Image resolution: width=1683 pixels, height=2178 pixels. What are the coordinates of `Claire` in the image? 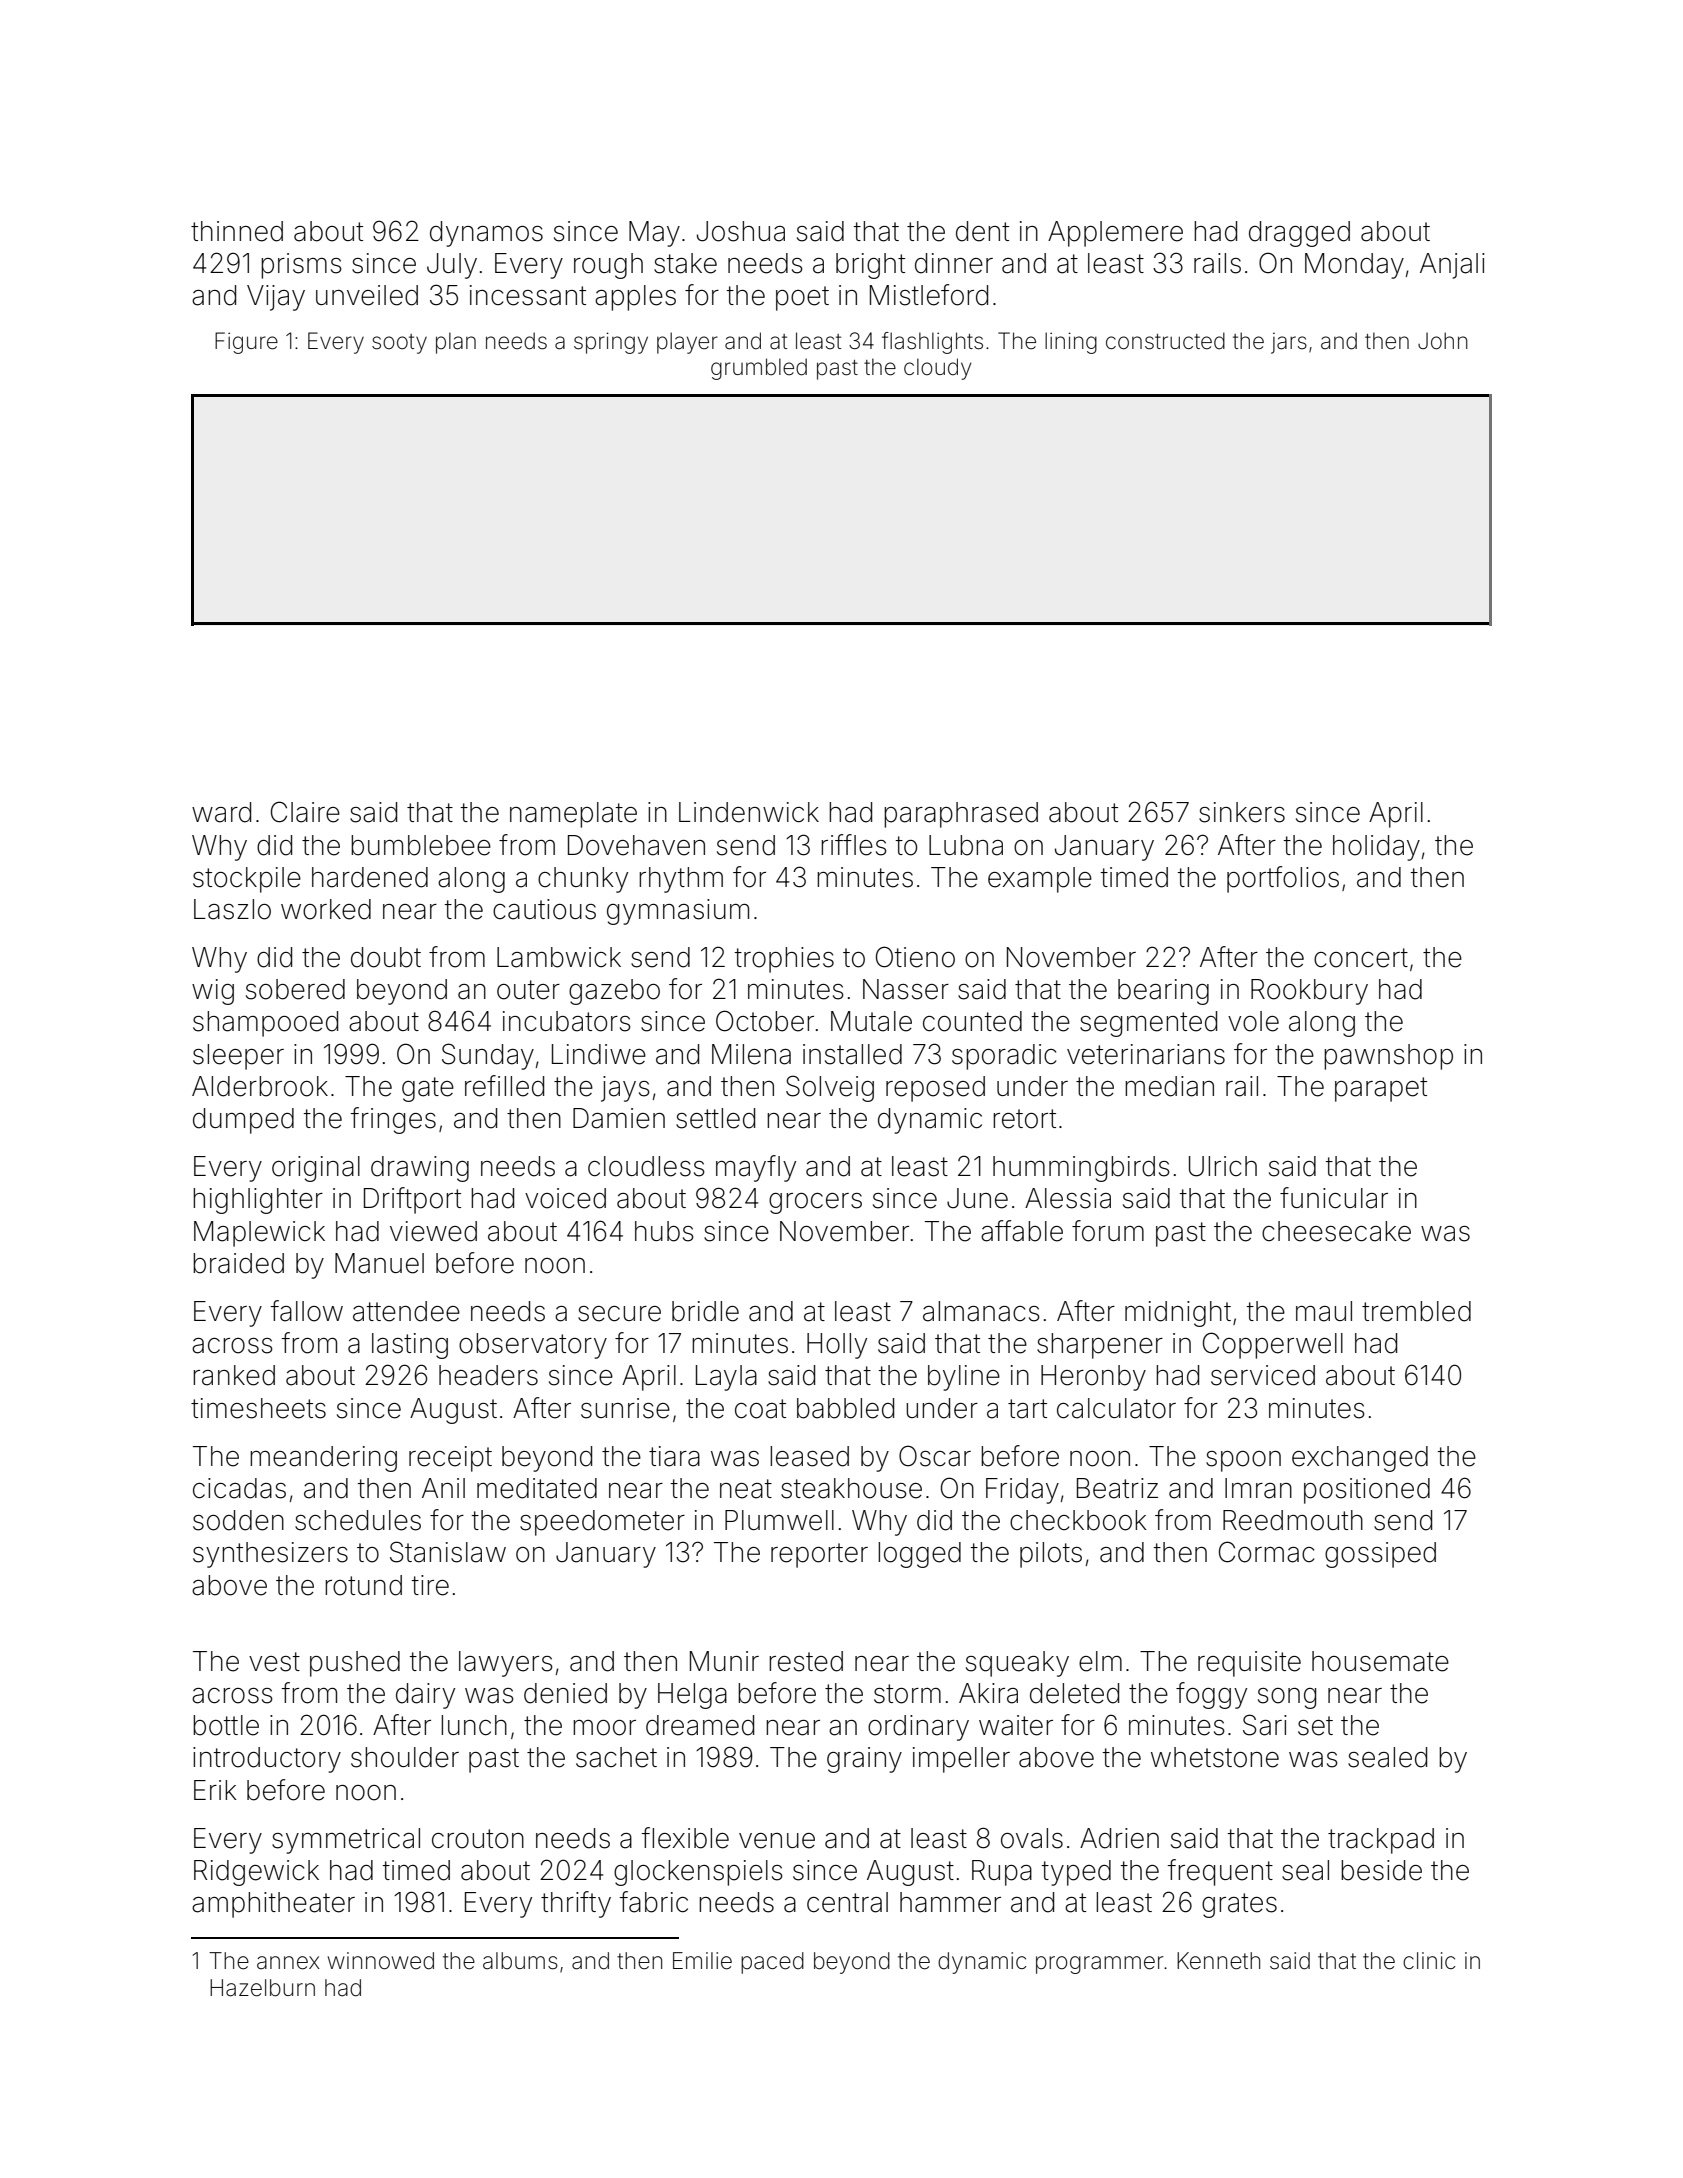 It's located at (305, 812).
